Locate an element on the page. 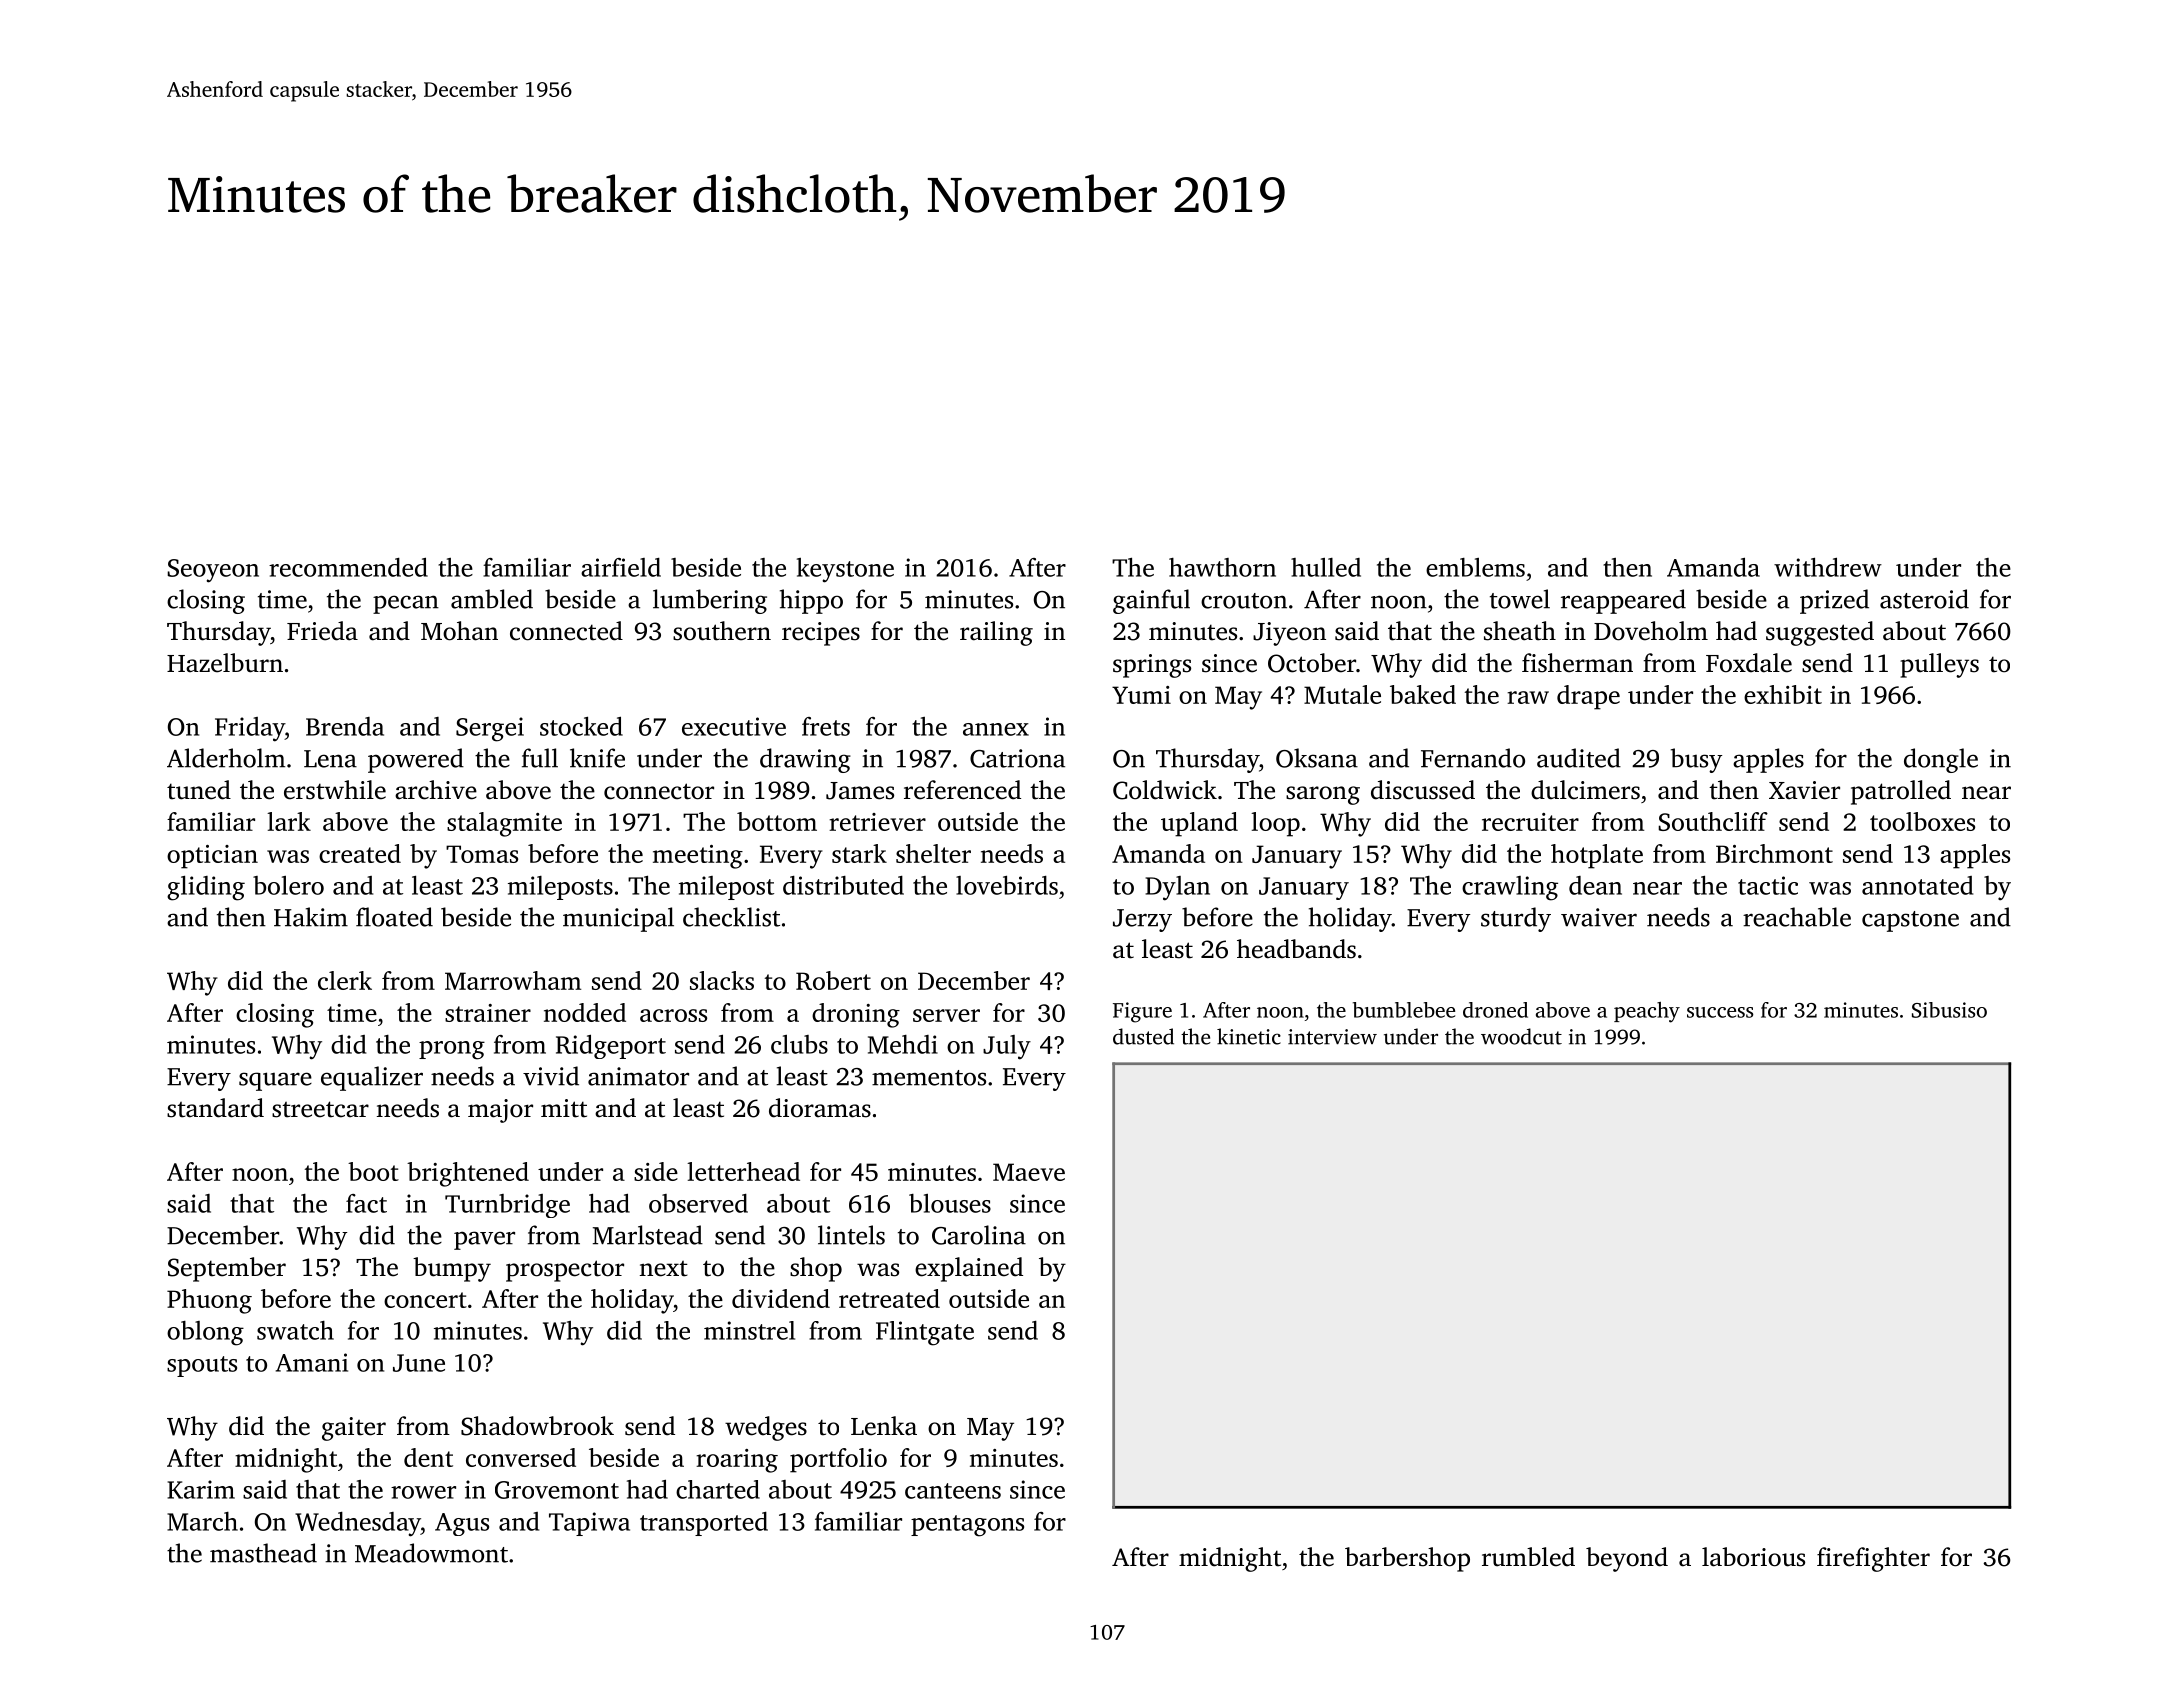 This page has height=1683, width=2178. Tomas is located at coordinates (482, 854).
